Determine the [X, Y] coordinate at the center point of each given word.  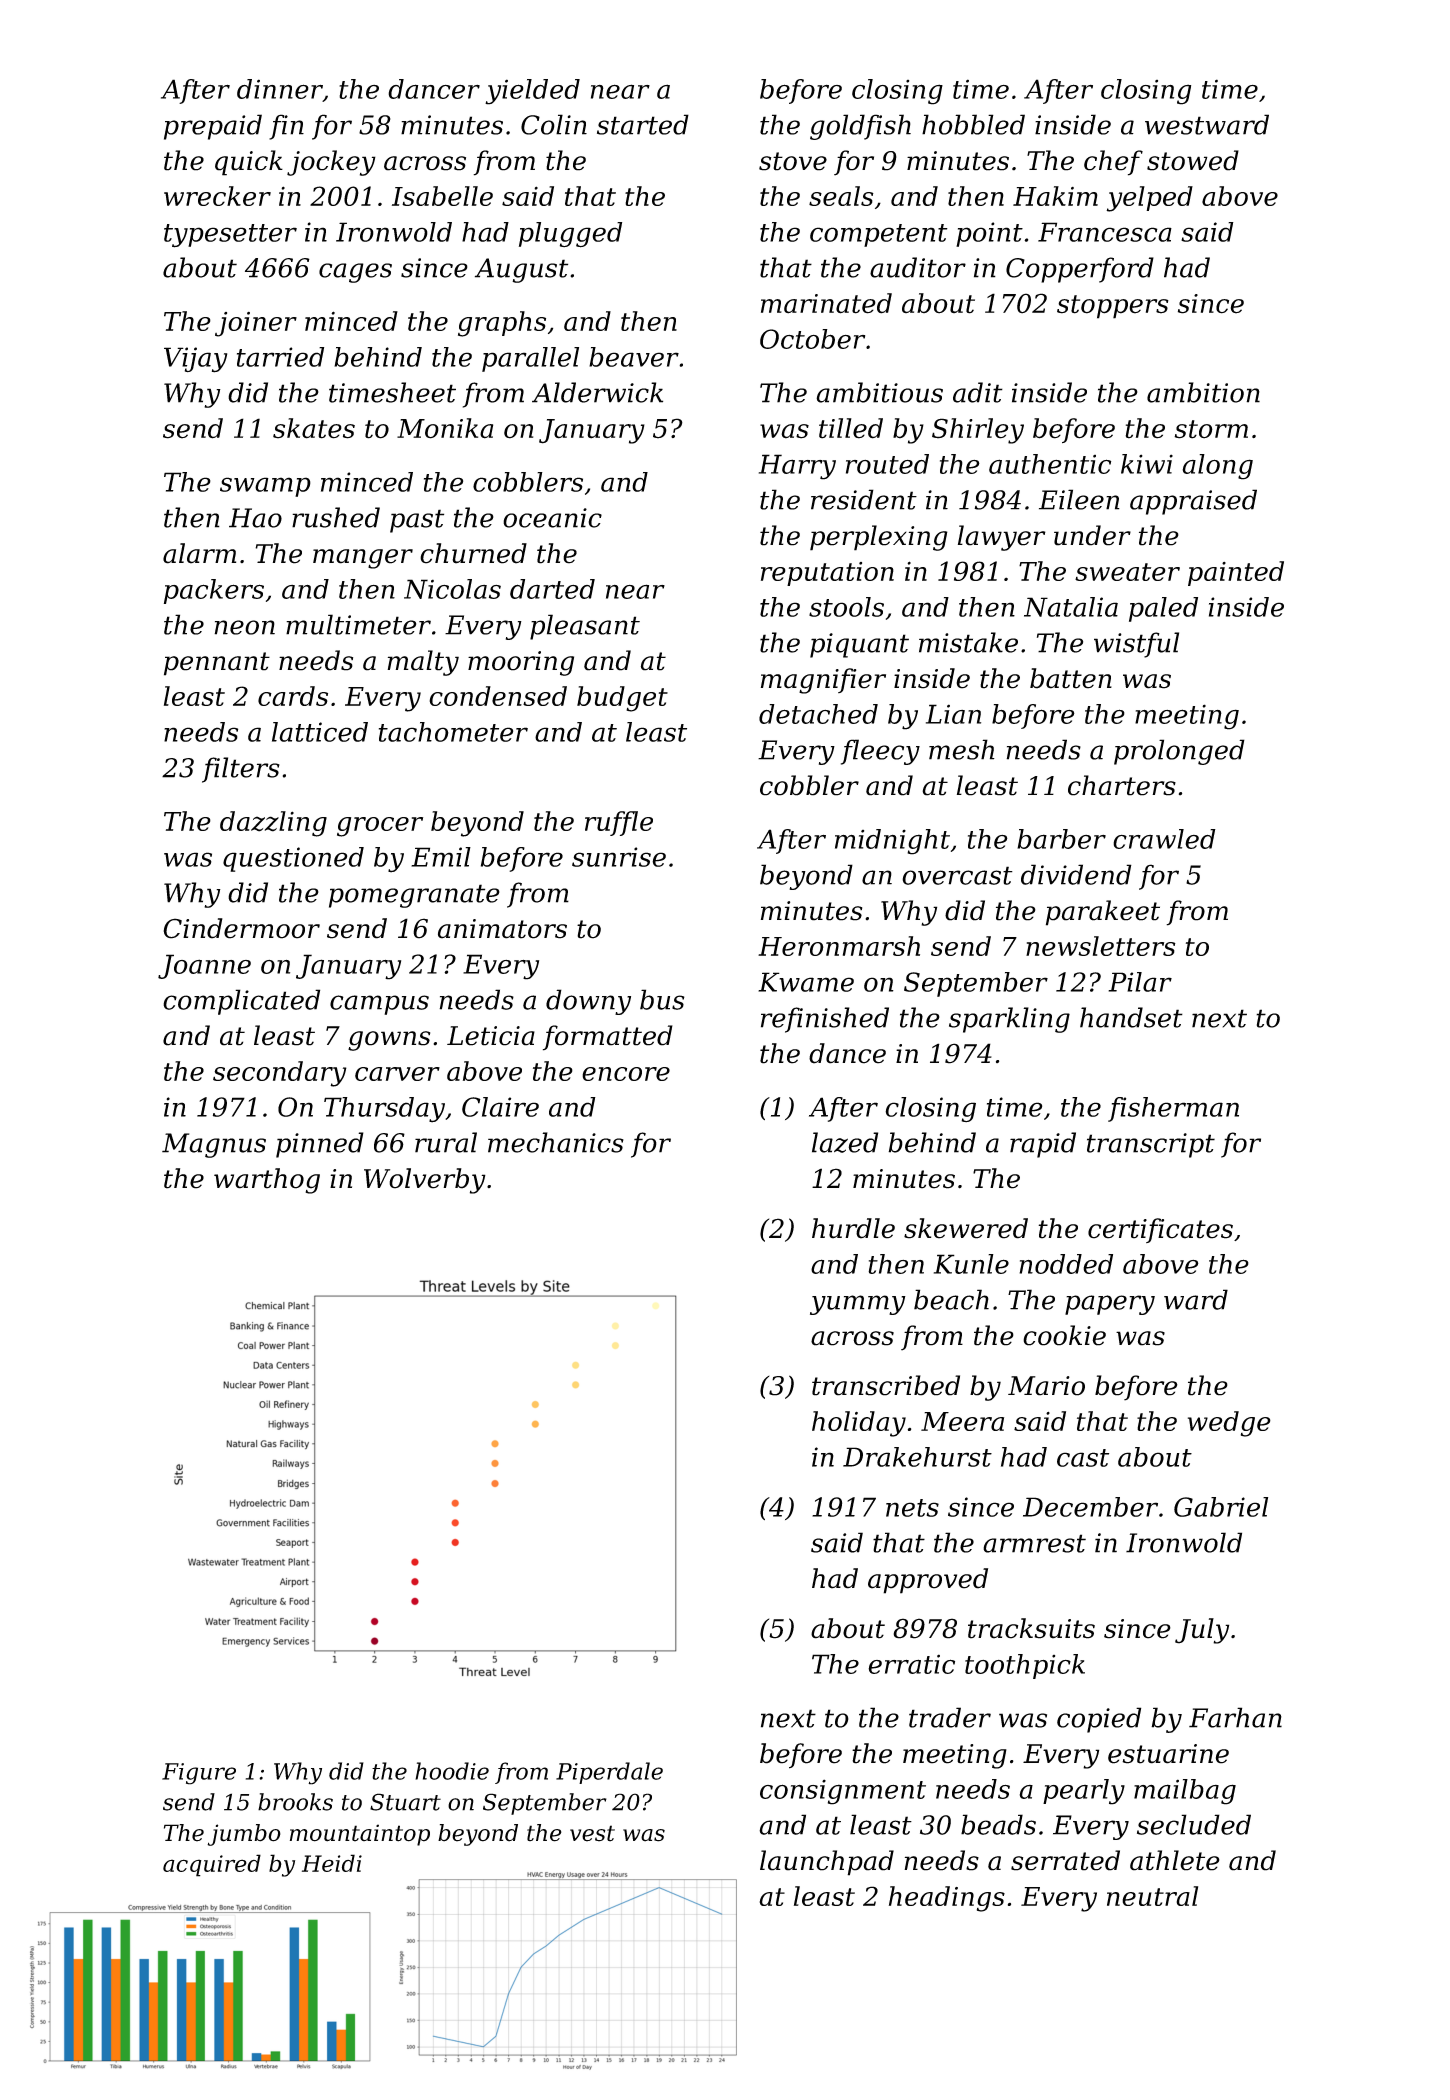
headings [947, 1899]
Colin [554, 124]
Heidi [332, 1863]
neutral [1152, 1896]
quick [249, 163]
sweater [1127, 572]
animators [502, 929]
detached [818, 714]
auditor [918, 267]
